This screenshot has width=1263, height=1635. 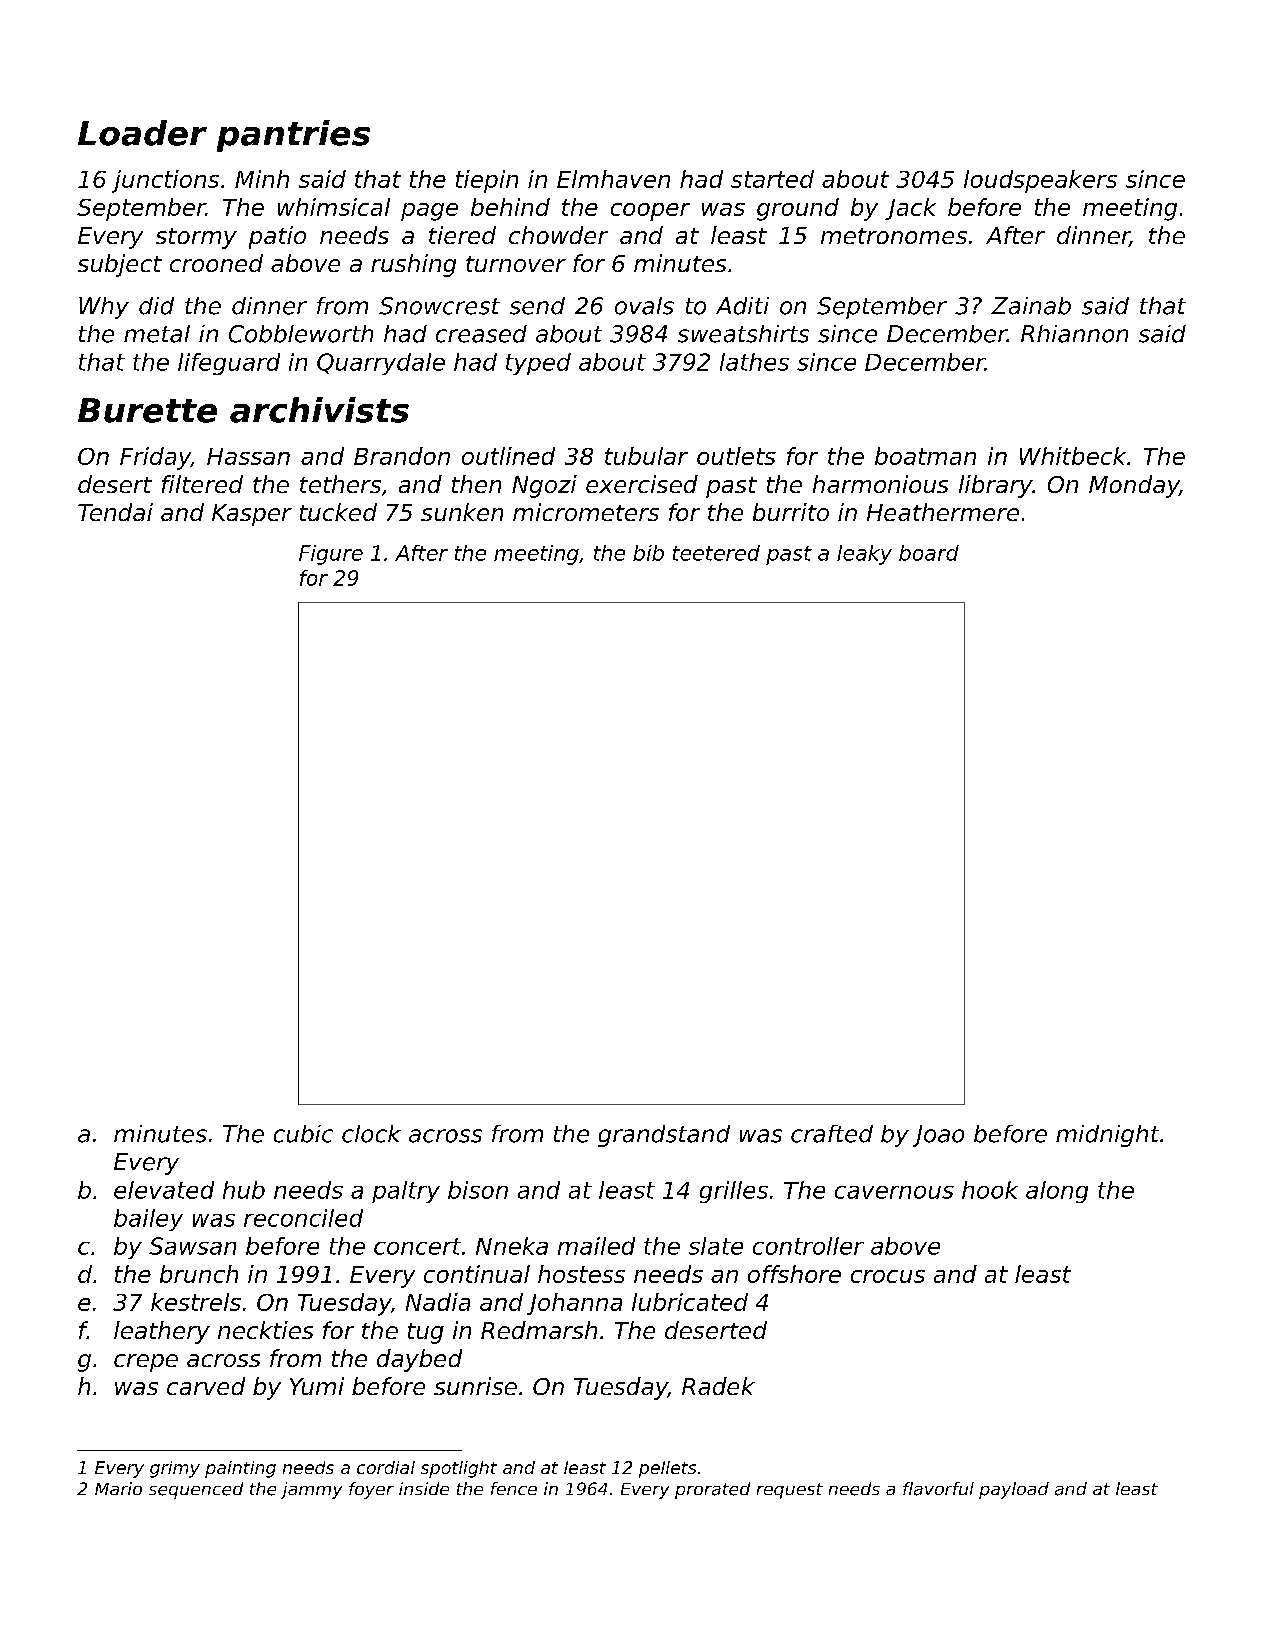 What do you see at coordinates (477, 1274) in the screenshot?
I see `continual` at bounding box center [477, 1274].
